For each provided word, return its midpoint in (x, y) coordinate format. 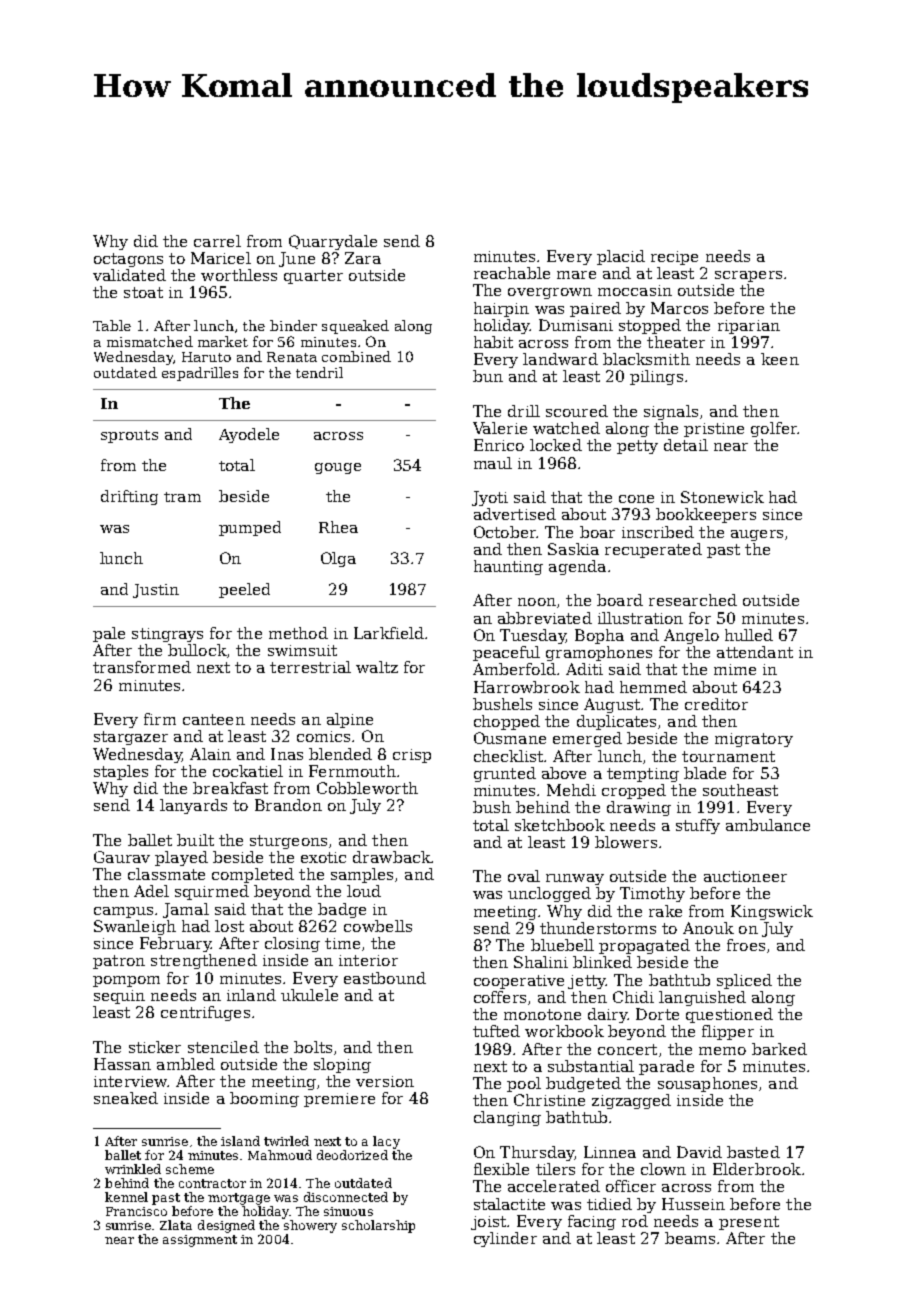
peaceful (506, 653)
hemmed (653, 687)
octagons (128, 260)
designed (226, 1226)
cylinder (505, 1239)
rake (665, 911)
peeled (244, 590)
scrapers (748, 276)
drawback (392, 857)
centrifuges (205, 1013)
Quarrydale (333, 242)
